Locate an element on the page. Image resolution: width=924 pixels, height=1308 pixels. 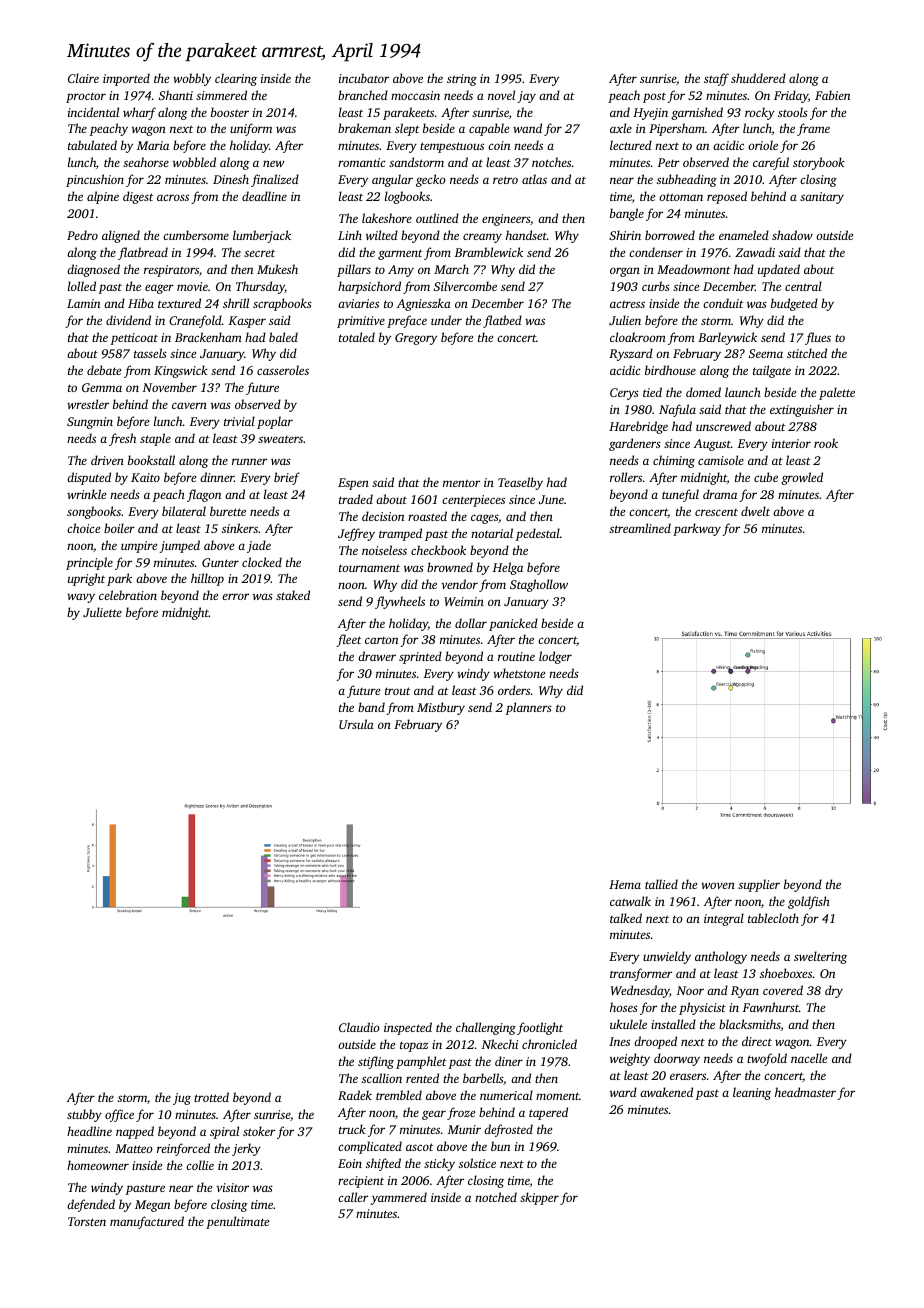
lolled is located at coordinates (82, 286).
